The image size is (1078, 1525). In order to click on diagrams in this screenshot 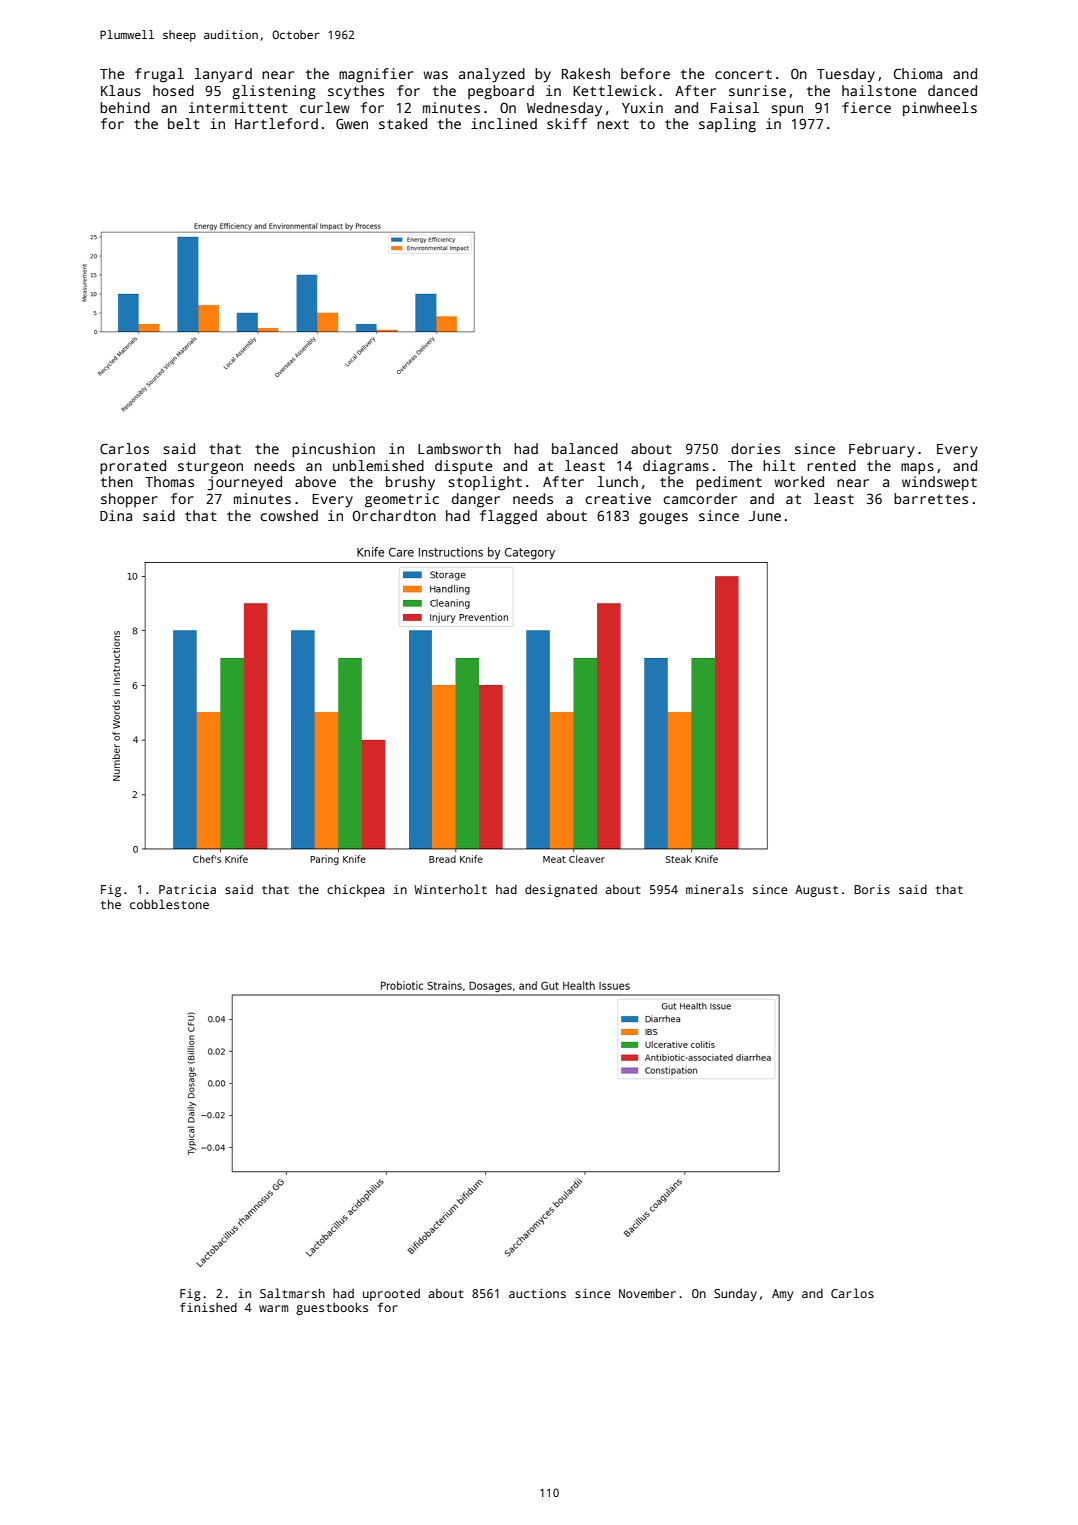, I will do `click(676, 467)`.
